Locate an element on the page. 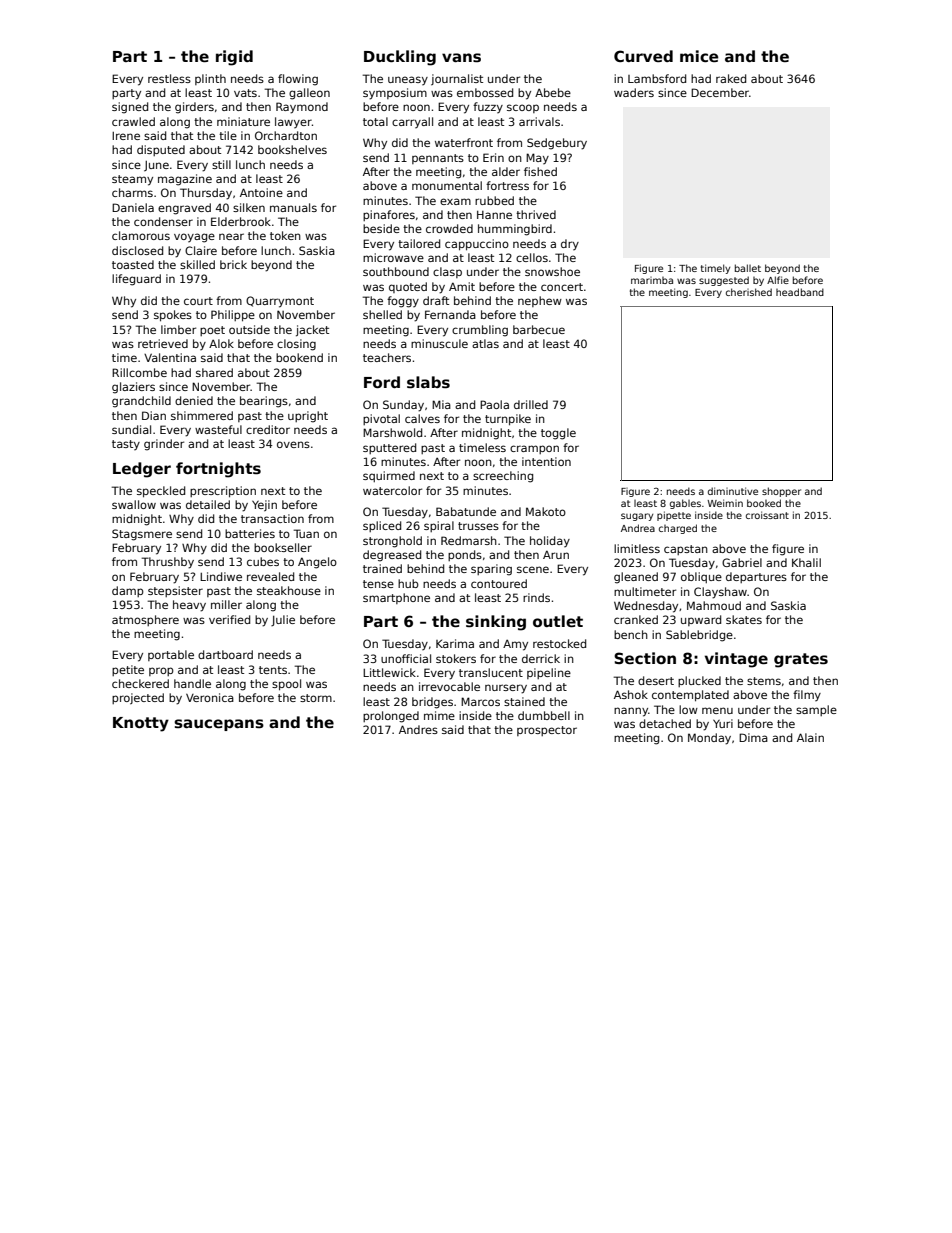 Image resolution: width=952 pixels, height=1233 pixels. saucepans is located at coordinates (219, 725).
